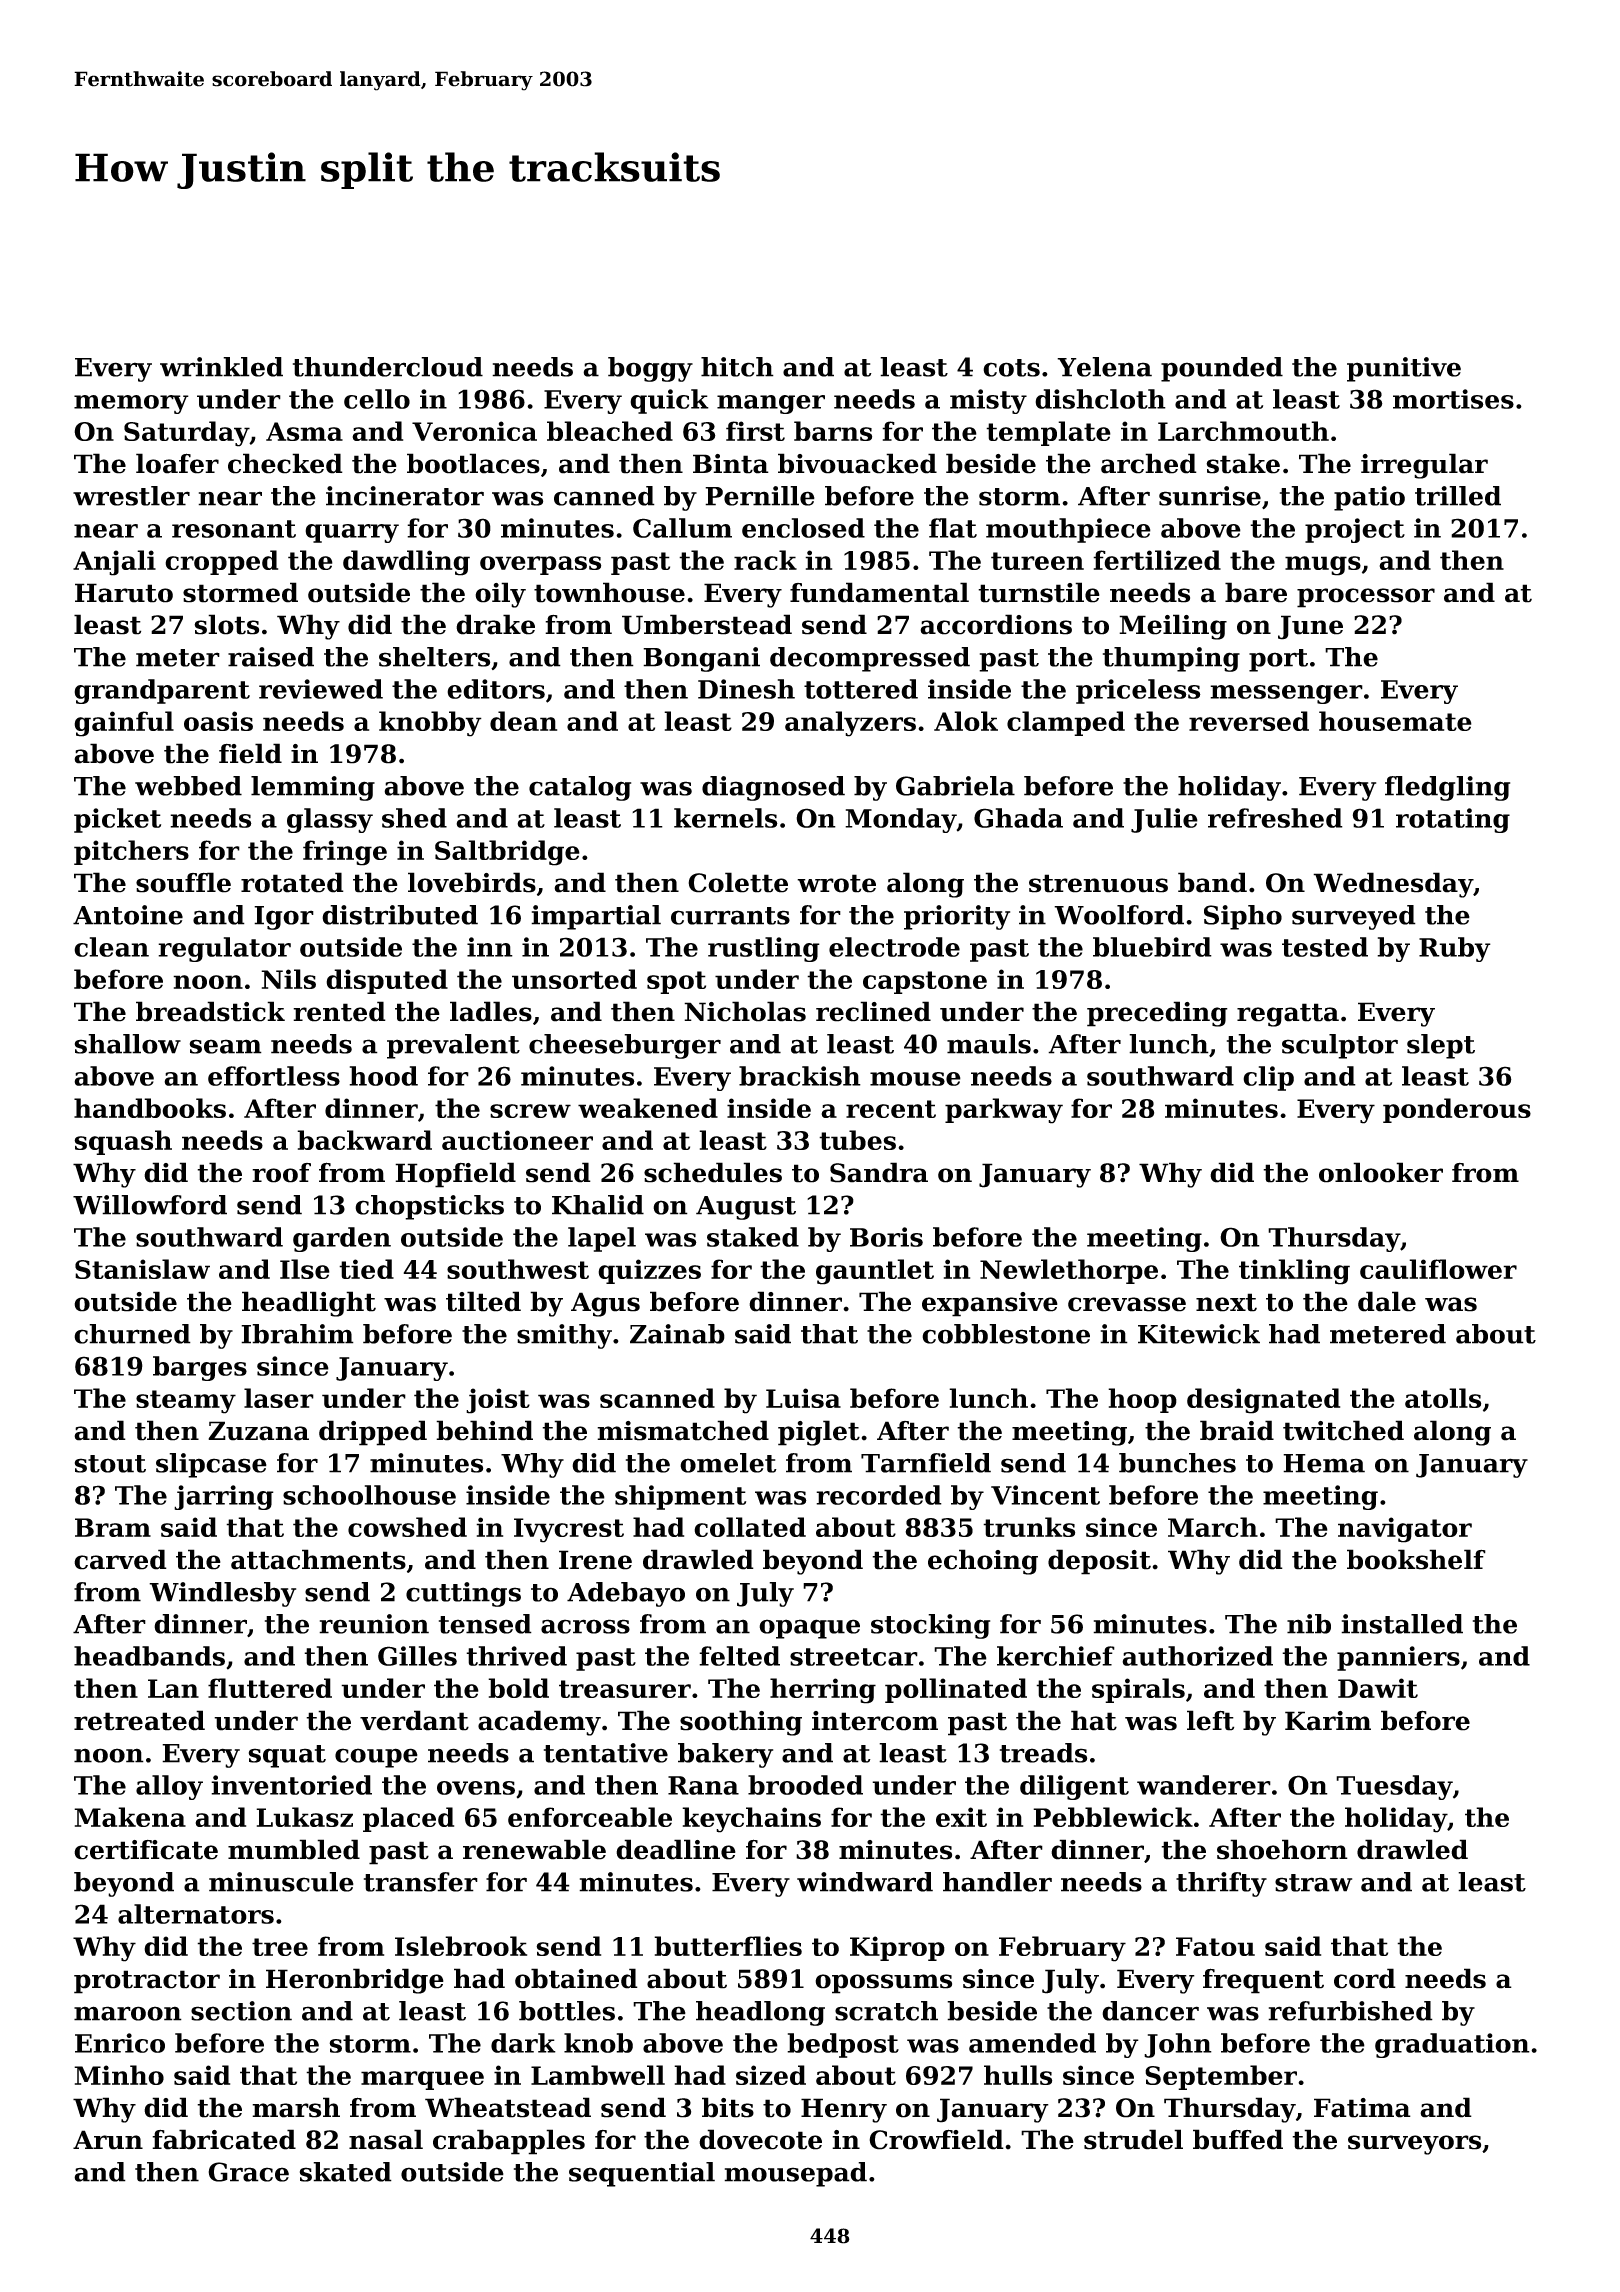 The width and height of the screenshot is (1620, 2292). Describe the element at coordinates (803, 1398) in the screenshot. I see `Luisa` at that location.
